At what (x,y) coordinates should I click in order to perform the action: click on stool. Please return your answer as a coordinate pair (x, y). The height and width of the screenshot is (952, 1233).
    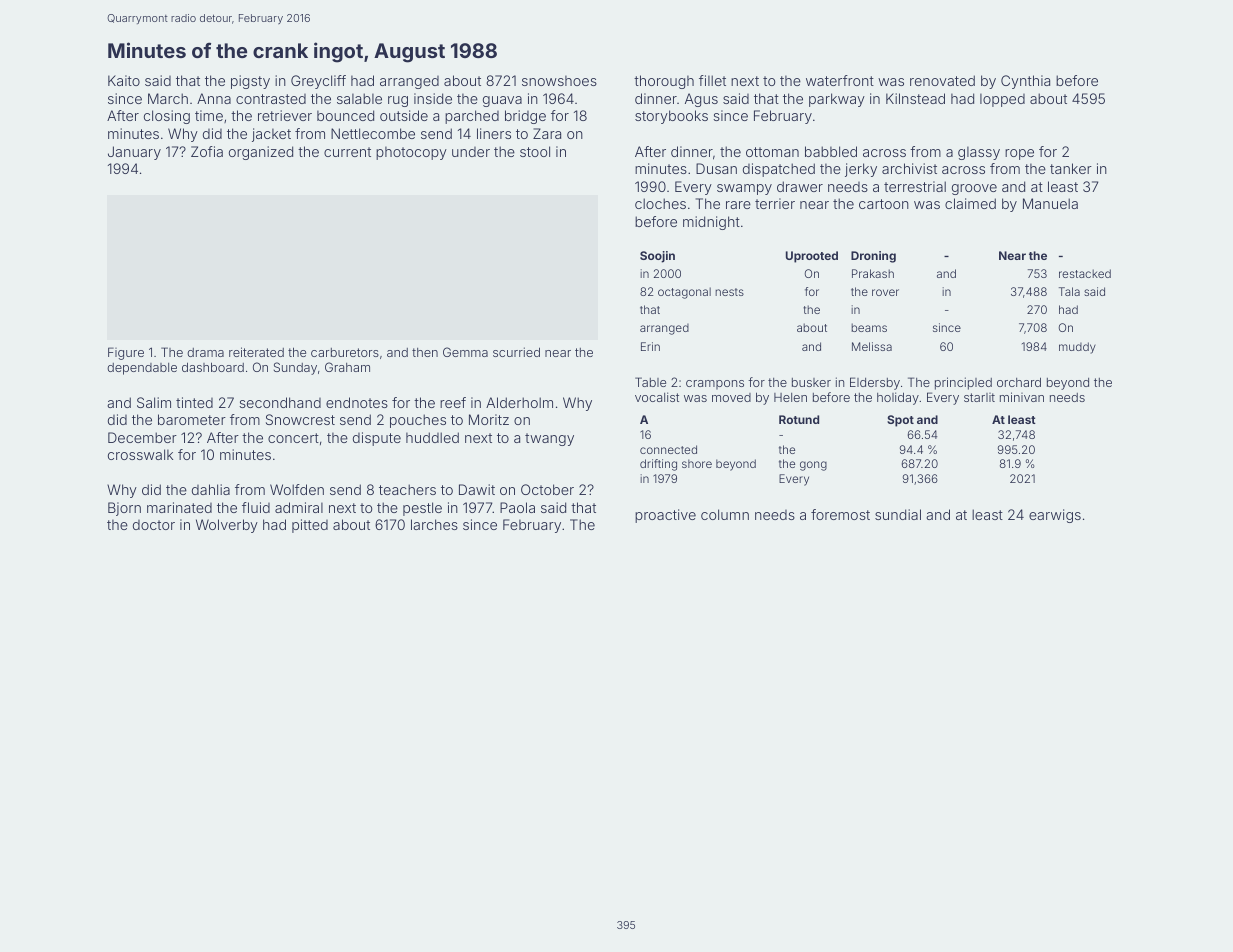
    Looking at the image, I should click on (535, 151).
